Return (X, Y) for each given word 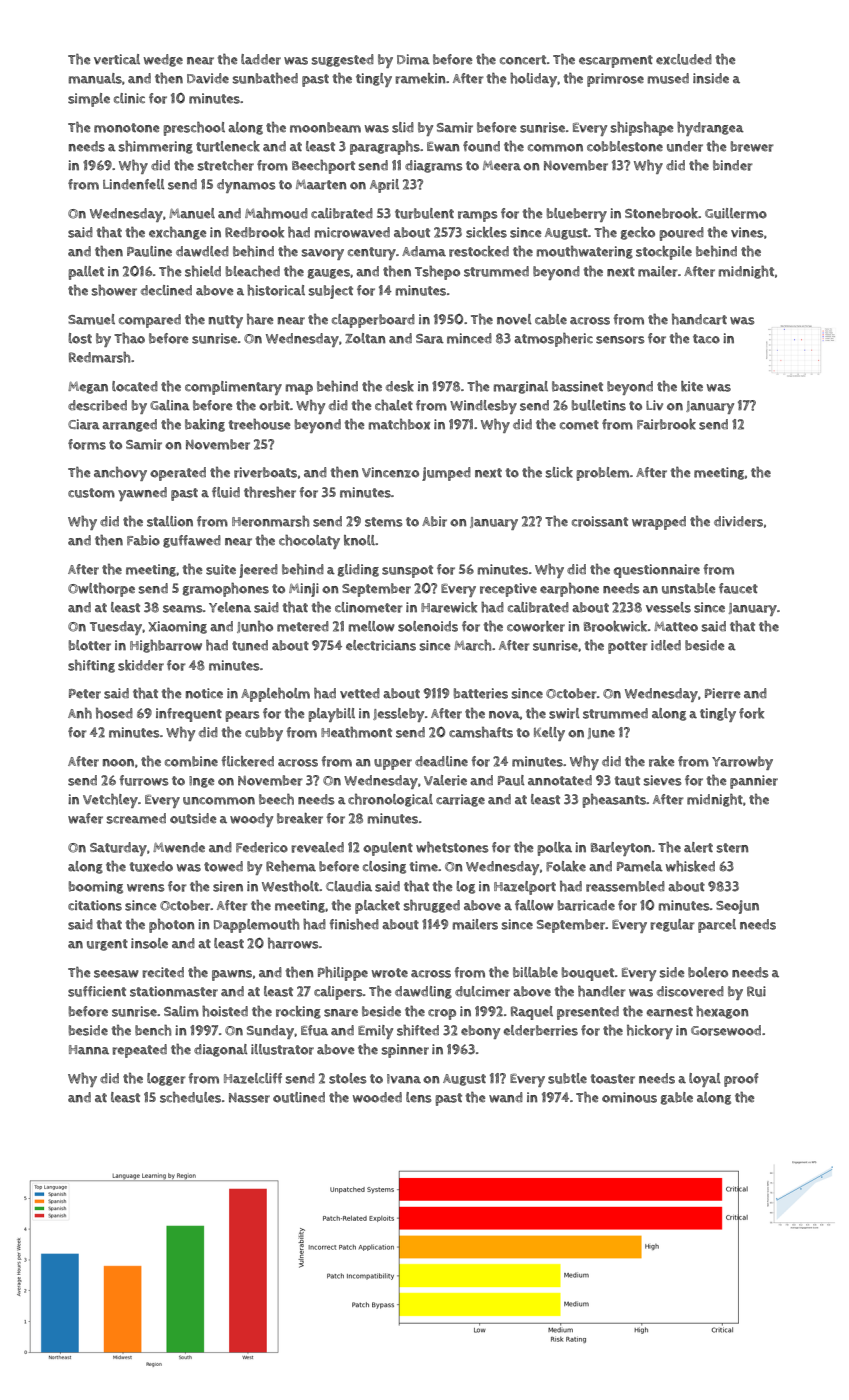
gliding (358, 570)
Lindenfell (134, 184)
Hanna (89, 1050)
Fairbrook (666, 424)
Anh (80, 713)
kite (692, 386)
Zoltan (365, 338)
